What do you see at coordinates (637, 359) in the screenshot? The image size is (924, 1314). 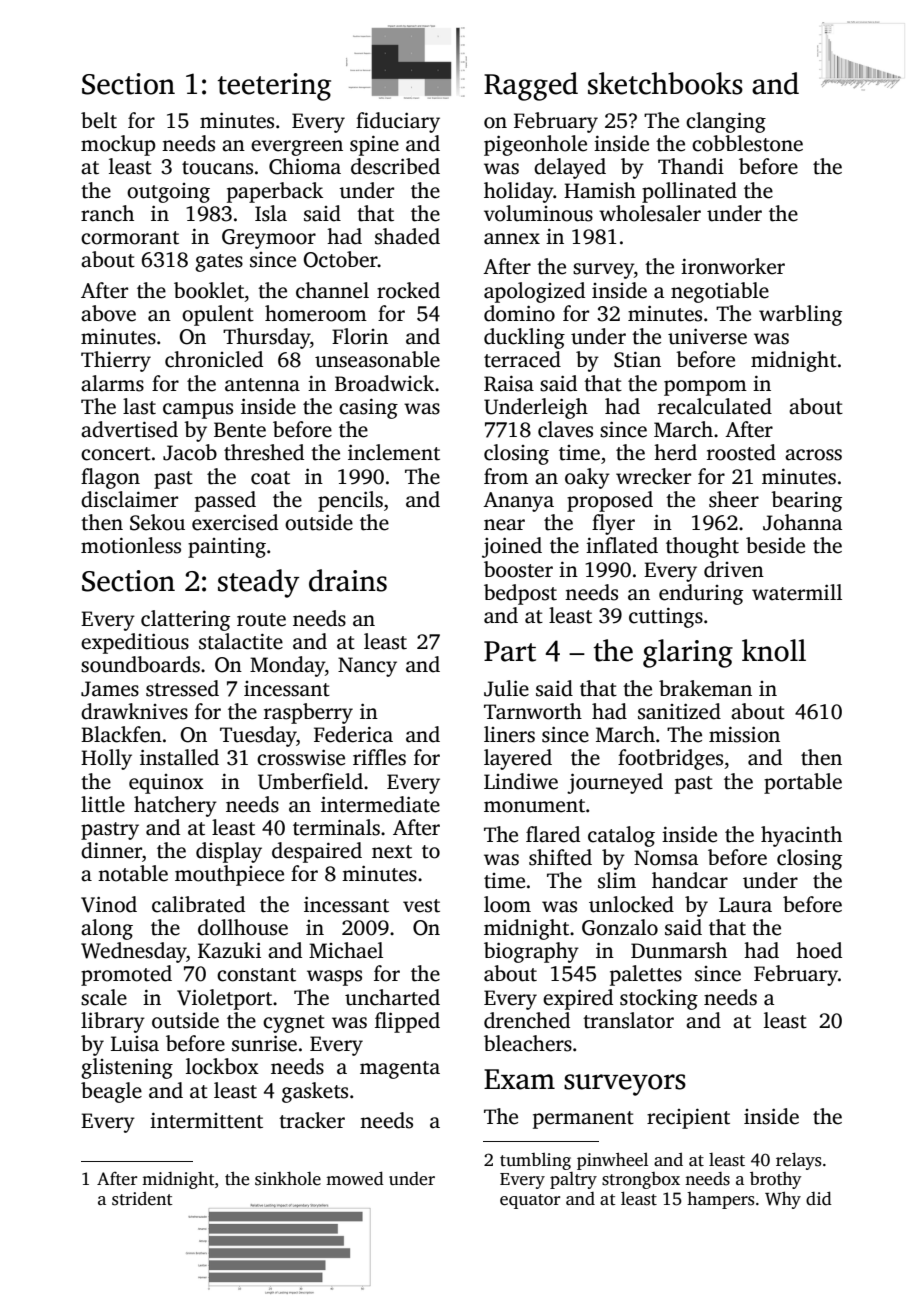 I see `Stian` at bounding box center [637, 359].
